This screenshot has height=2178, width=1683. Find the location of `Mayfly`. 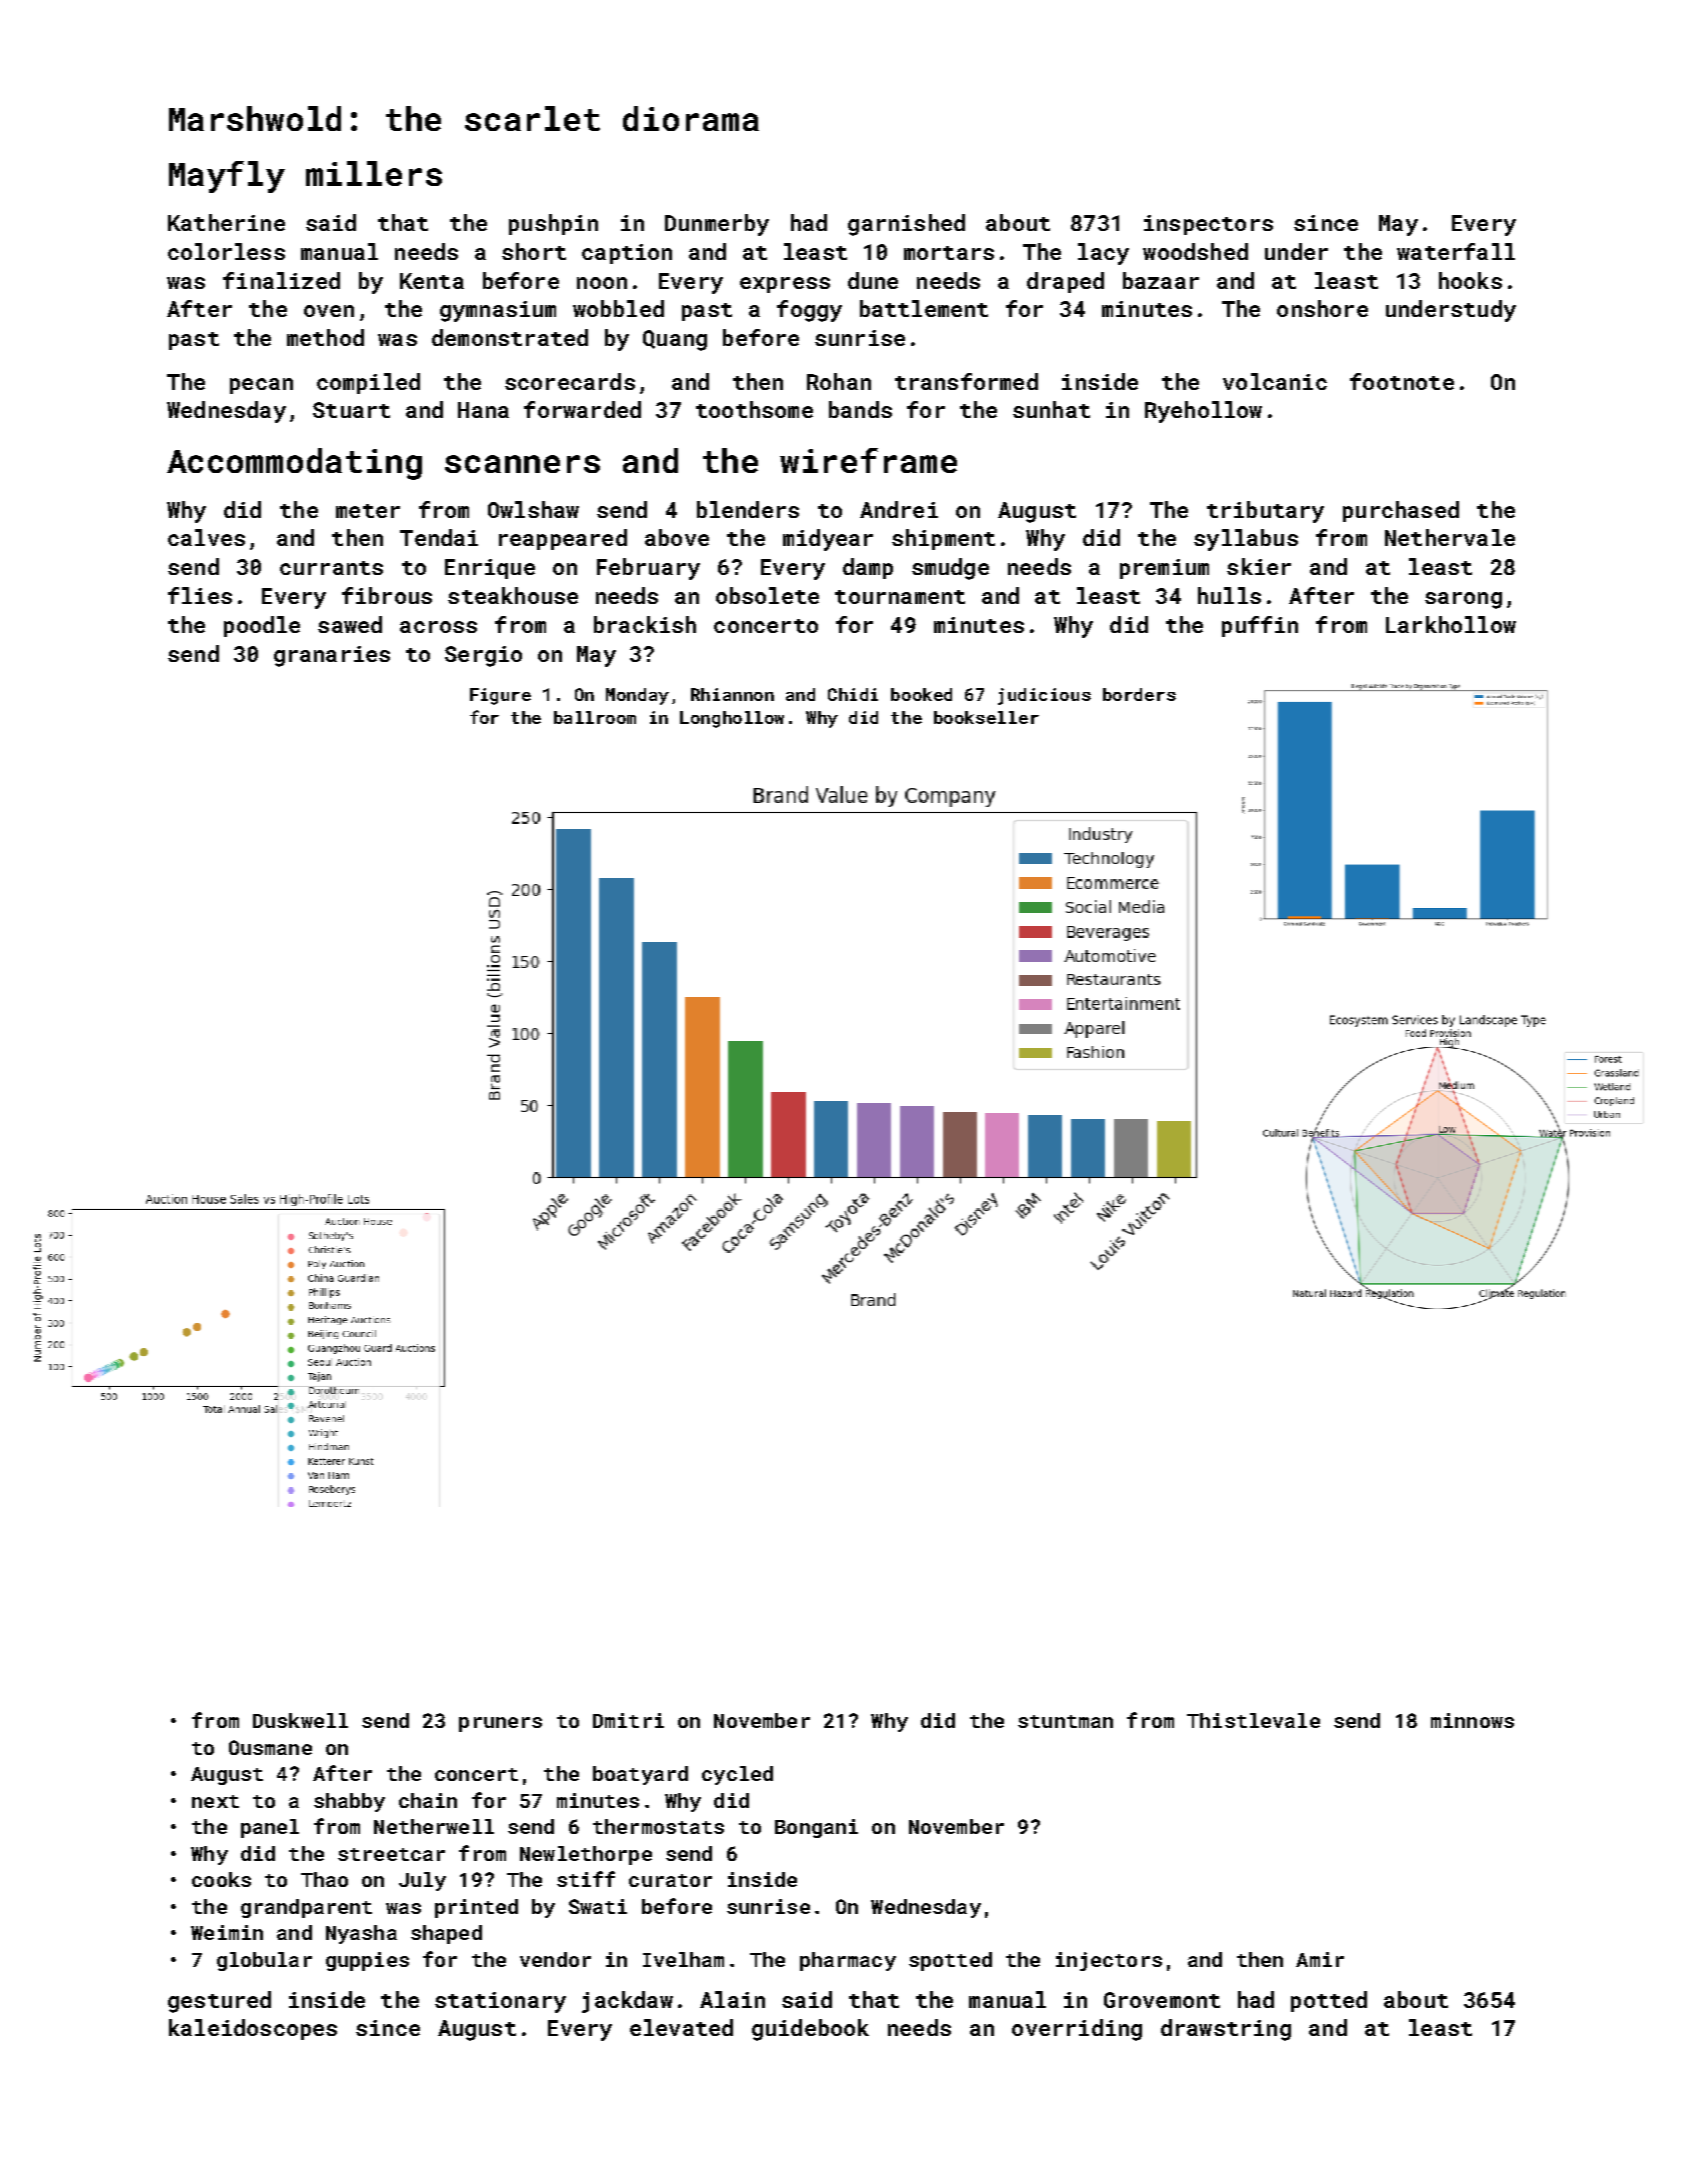

Mayfly is located at coordinates (227, 177).
